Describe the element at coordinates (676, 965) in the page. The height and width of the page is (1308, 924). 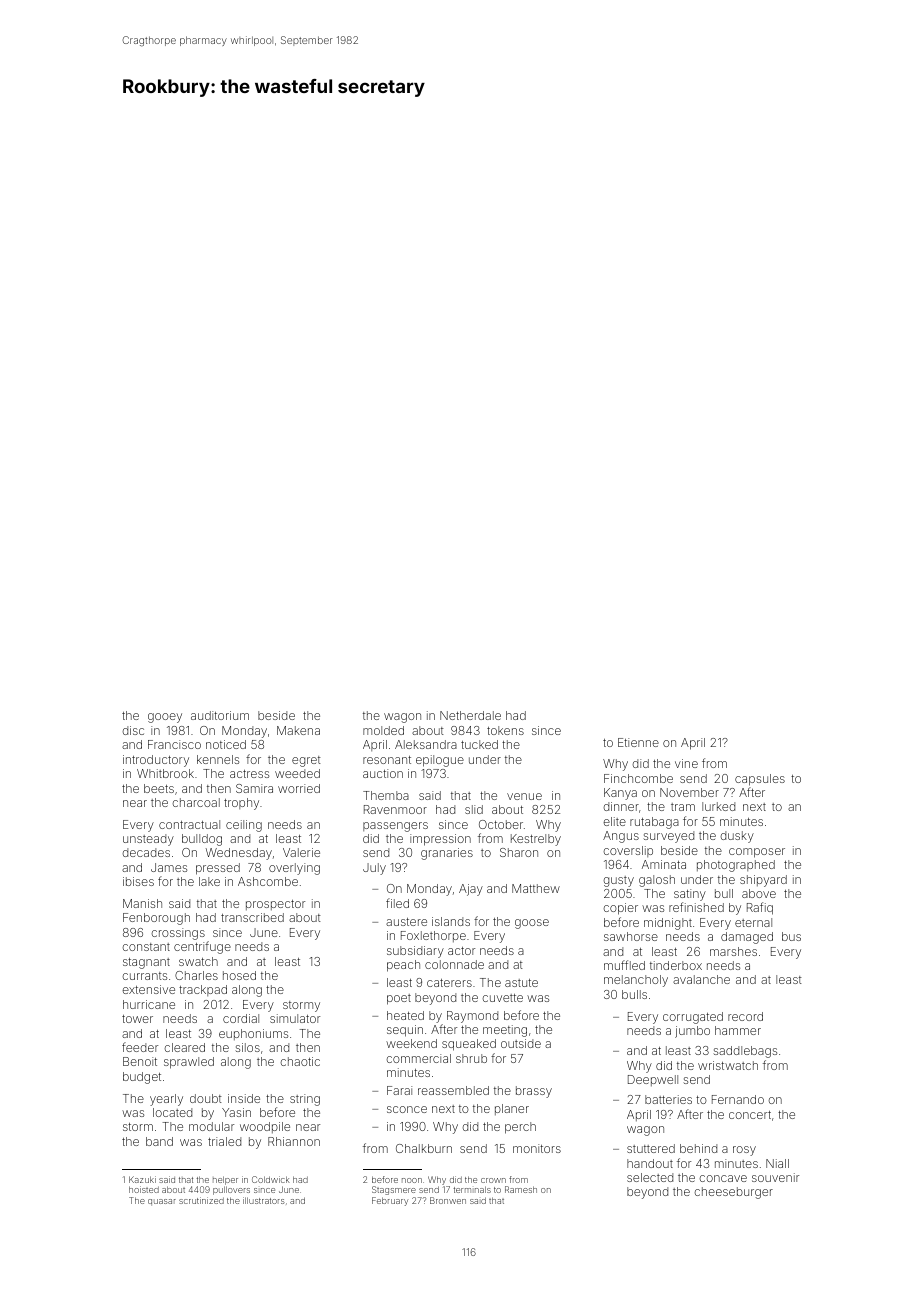
I see `tinderbox` at that location.
